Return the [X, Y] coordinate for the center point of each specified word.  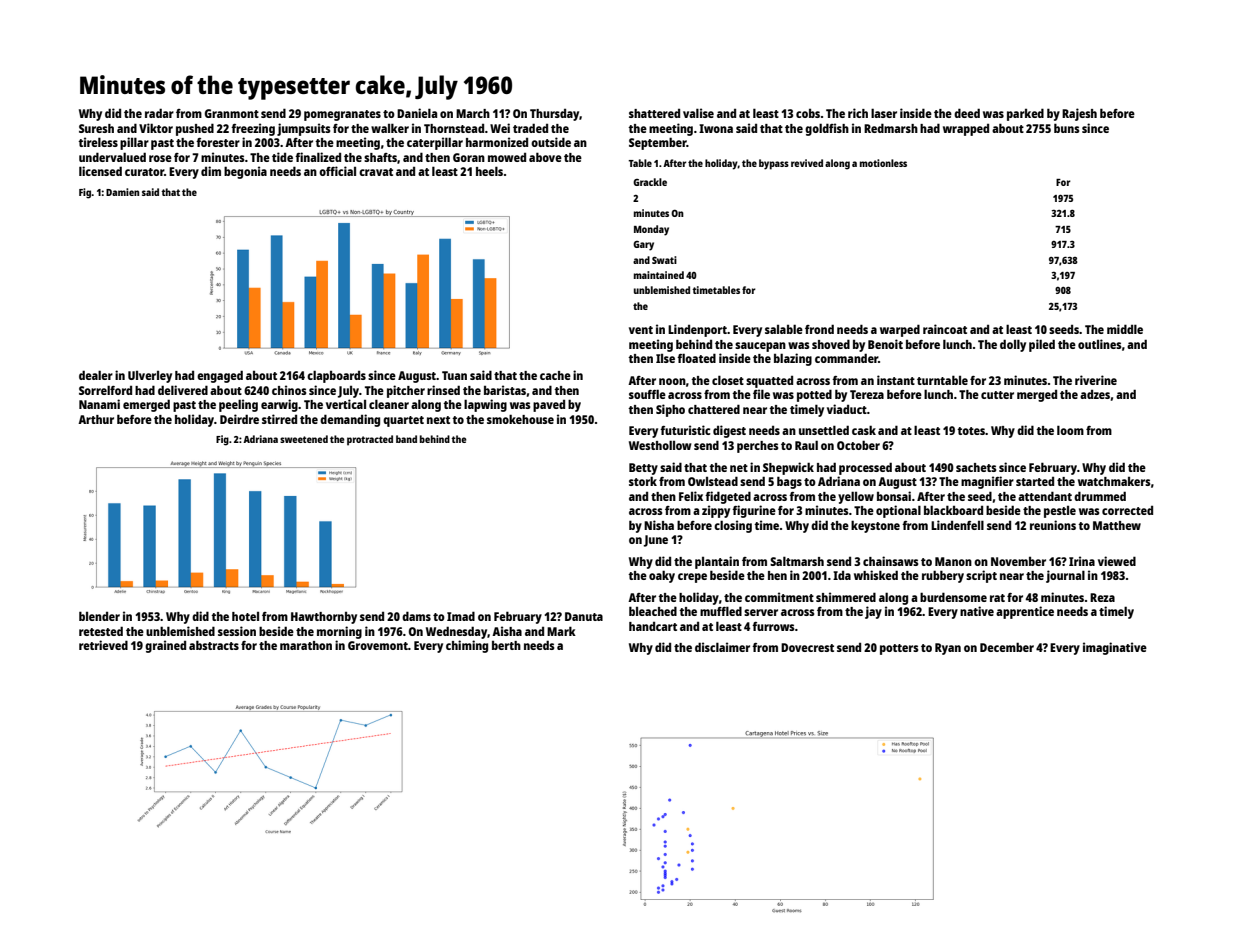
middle [1125, 329]
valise [698, 113]
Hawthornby [324, 618]
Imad [461, 616]
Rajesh [1079, 114]
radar [159, 113]
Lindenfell [957, 525]
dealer [96, 375]
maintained [659, 275]
